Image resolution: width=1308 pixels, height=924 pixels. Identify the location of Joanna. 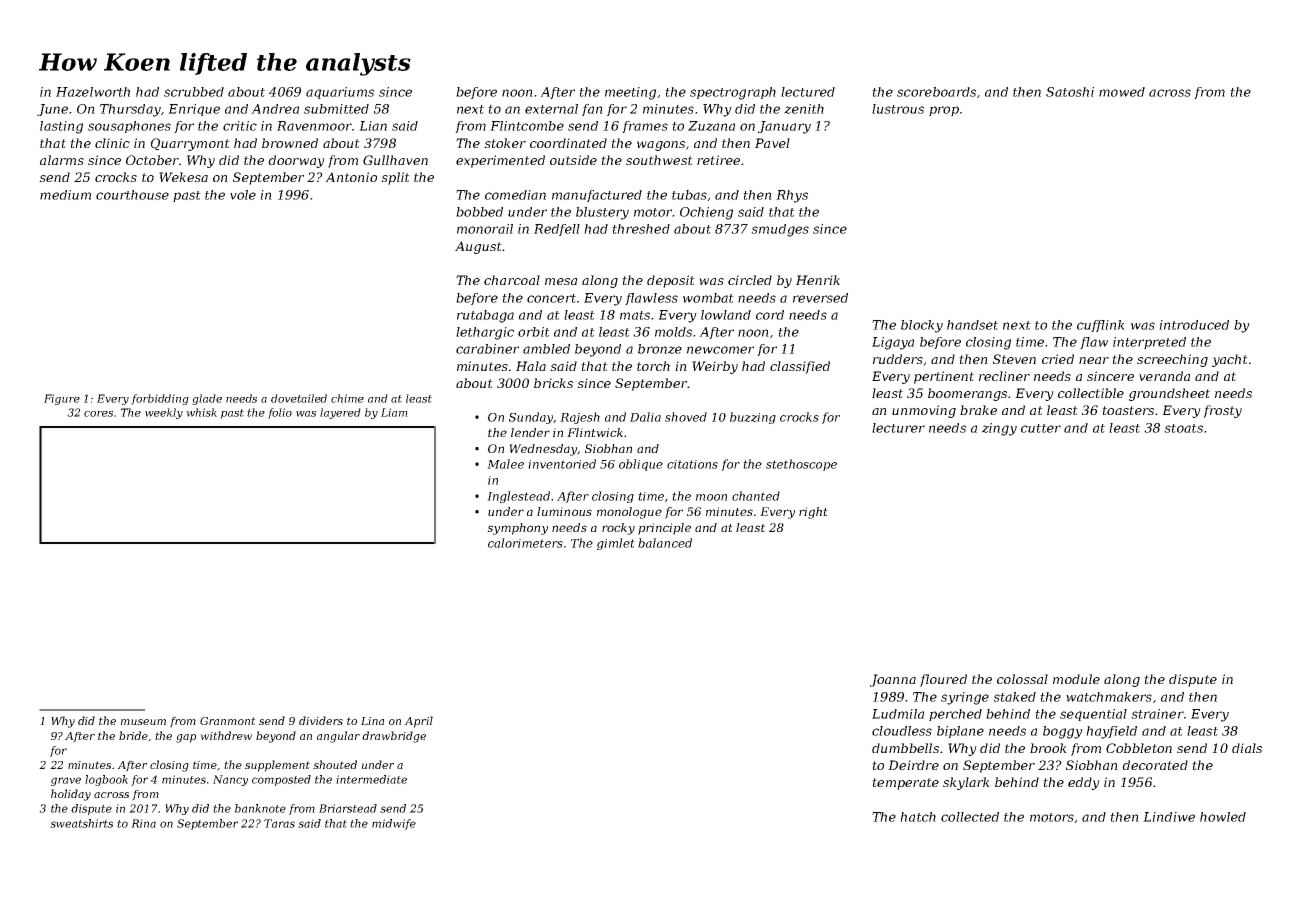
(893, 680).
